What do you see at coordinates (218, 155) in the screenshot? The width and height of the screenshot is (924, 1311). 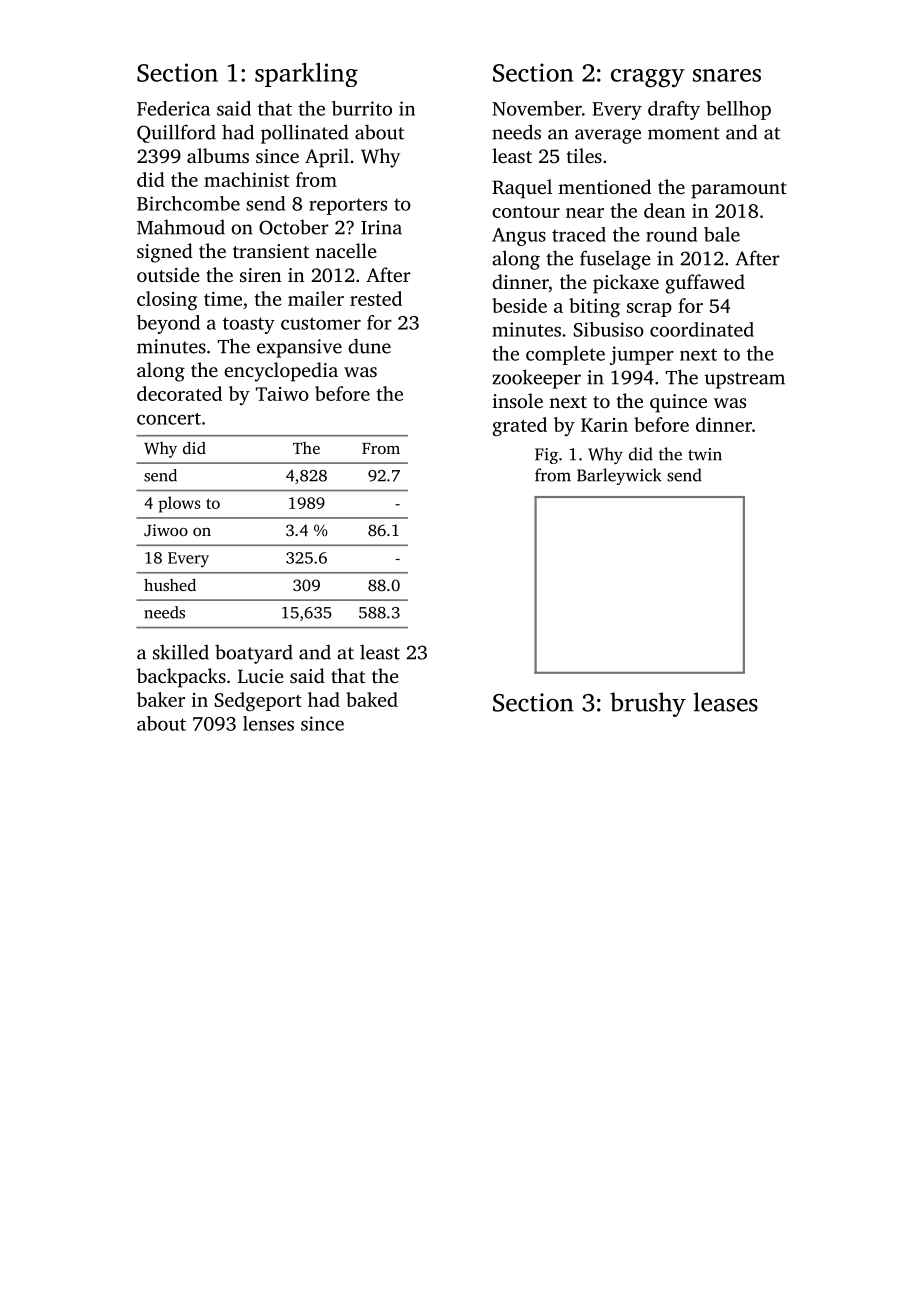 I see `albums` at bounding box center [218, 155].
